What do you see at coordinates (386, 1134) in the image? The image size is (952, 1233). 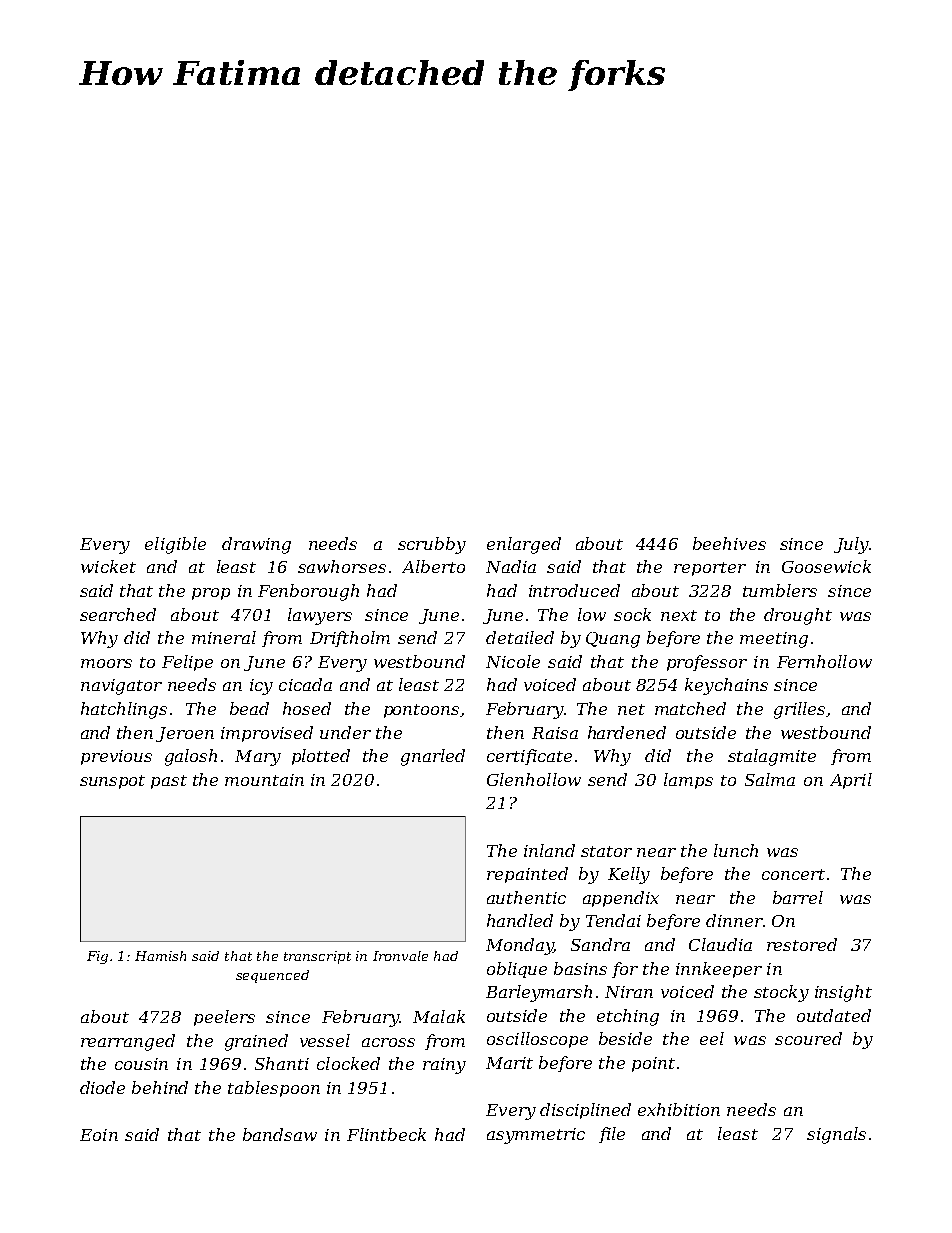 I see `Flintbeck` at bounding box center [386, 1134].
